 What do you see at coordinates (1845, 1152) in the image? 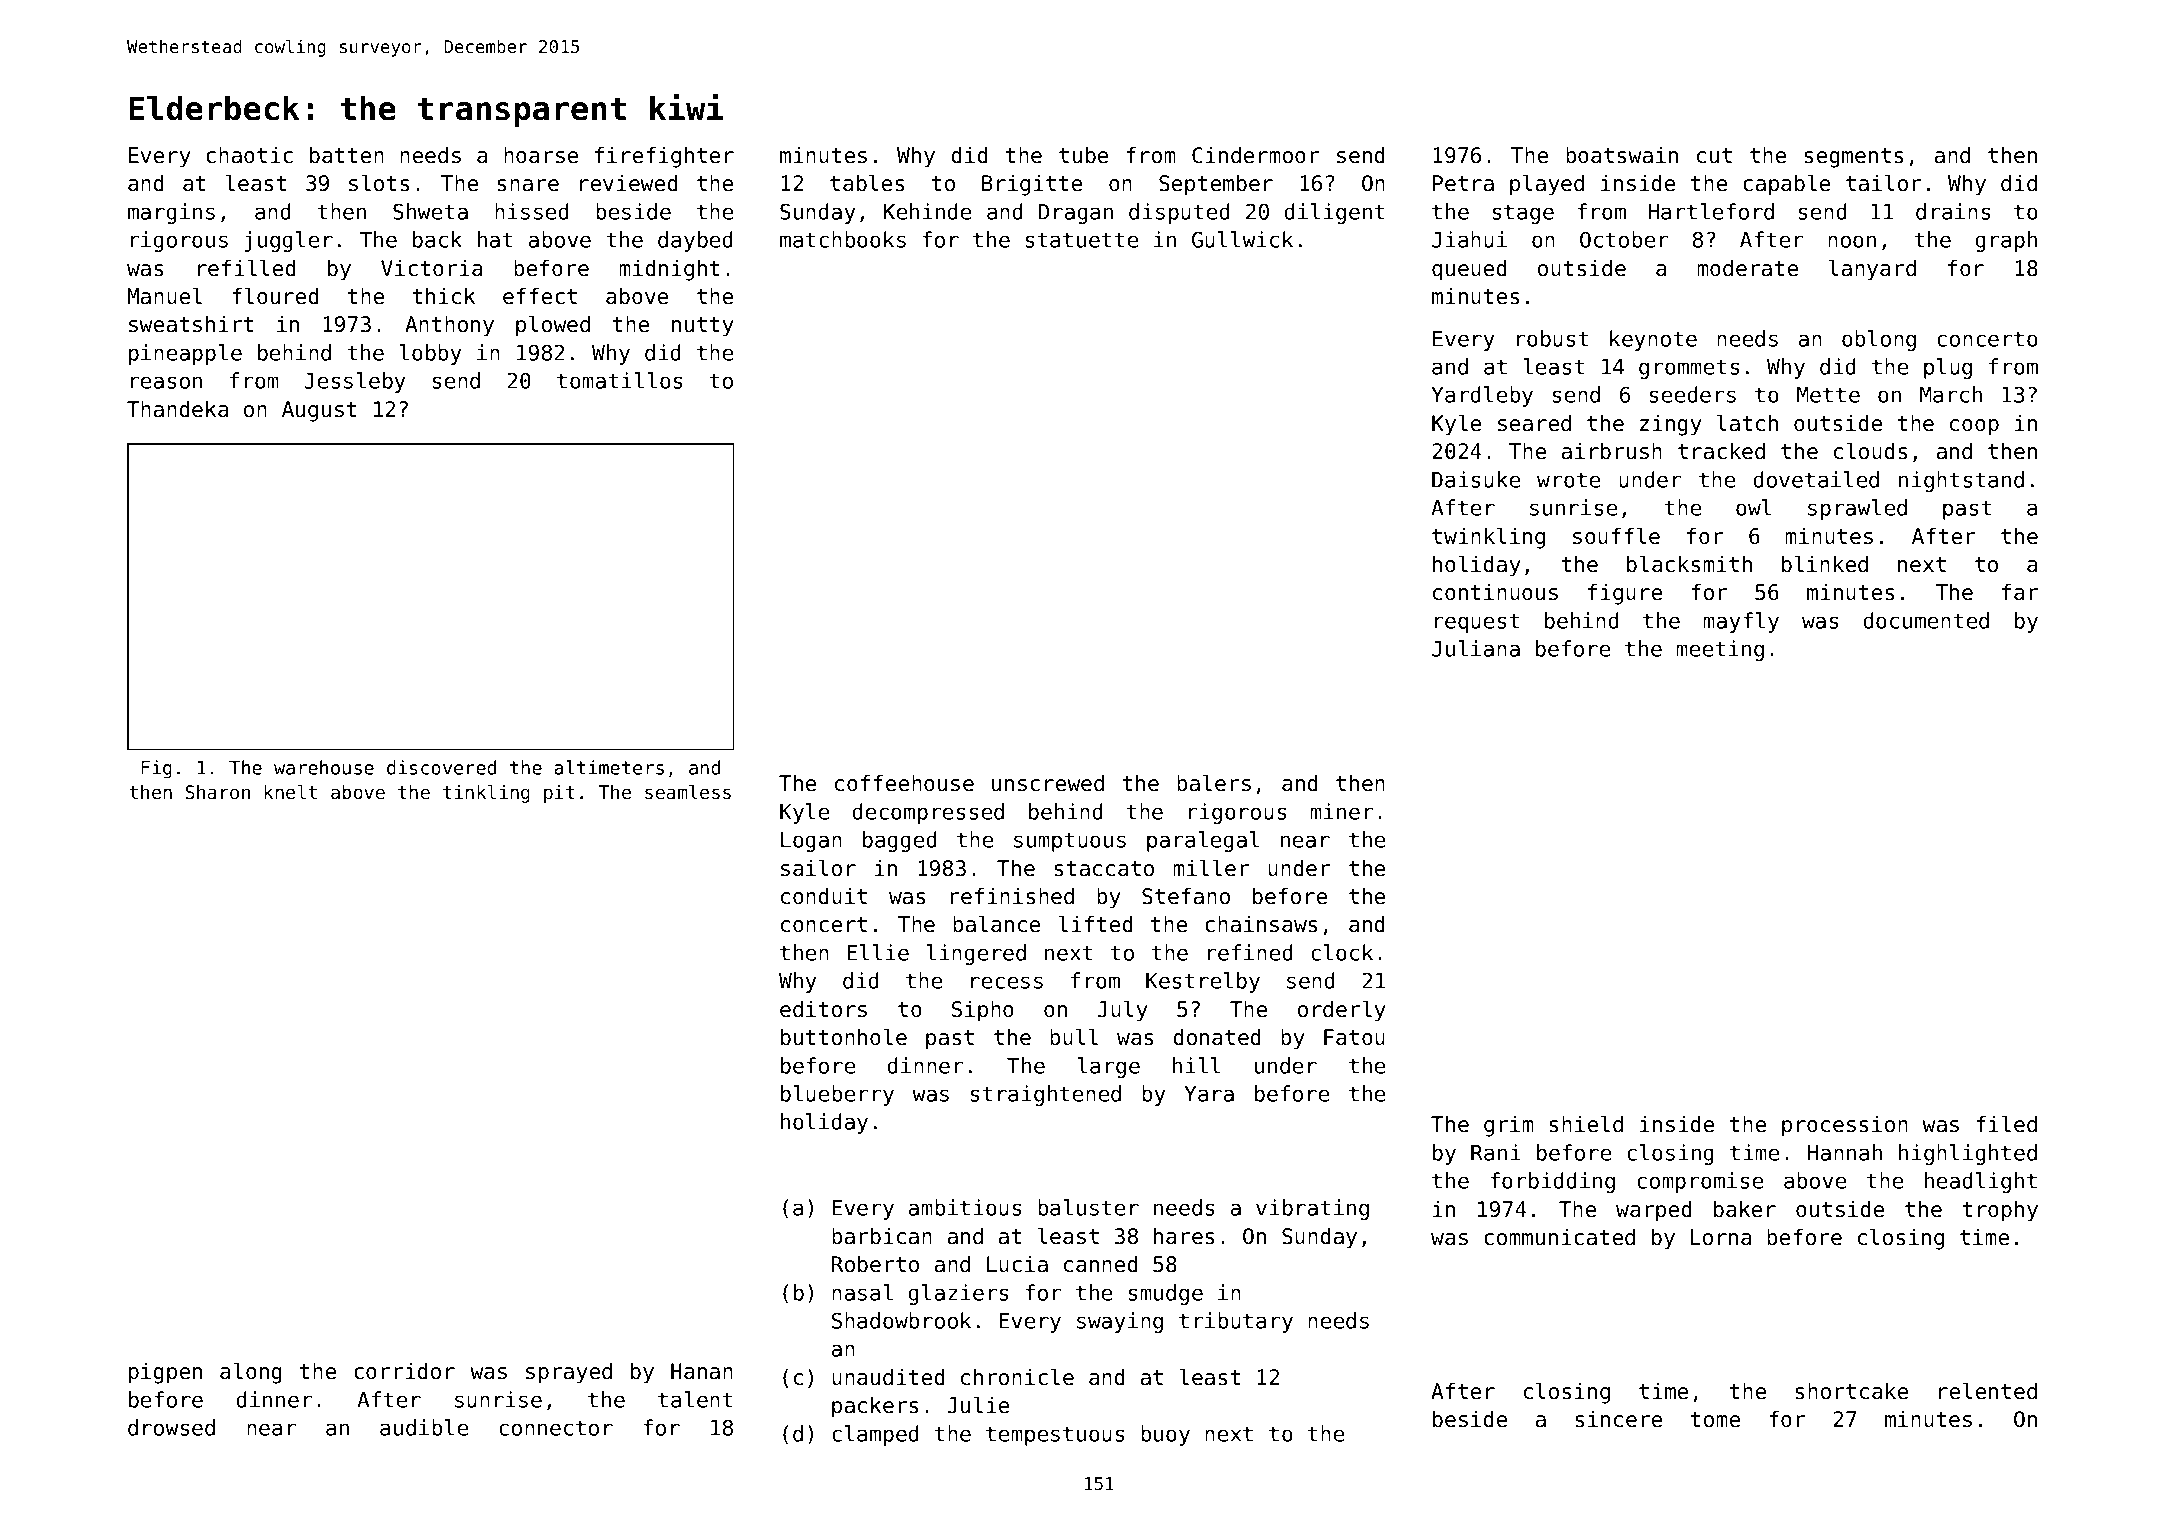
I see `Hannah` at bounding box center [1845, 1152].
